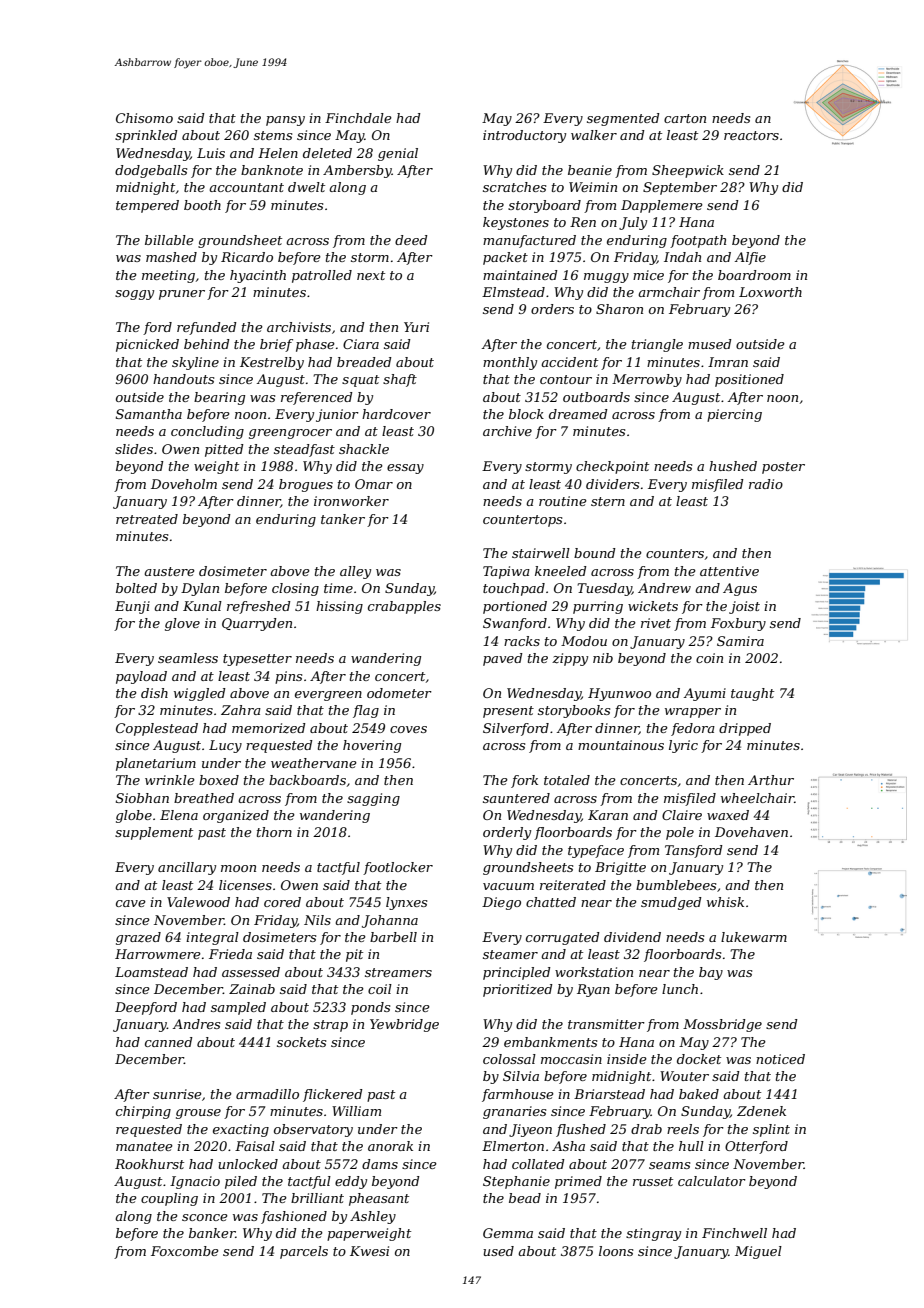  Describe the element at coordinates (757, 798) in the screenshot. I see `wheelchair` at that location.
